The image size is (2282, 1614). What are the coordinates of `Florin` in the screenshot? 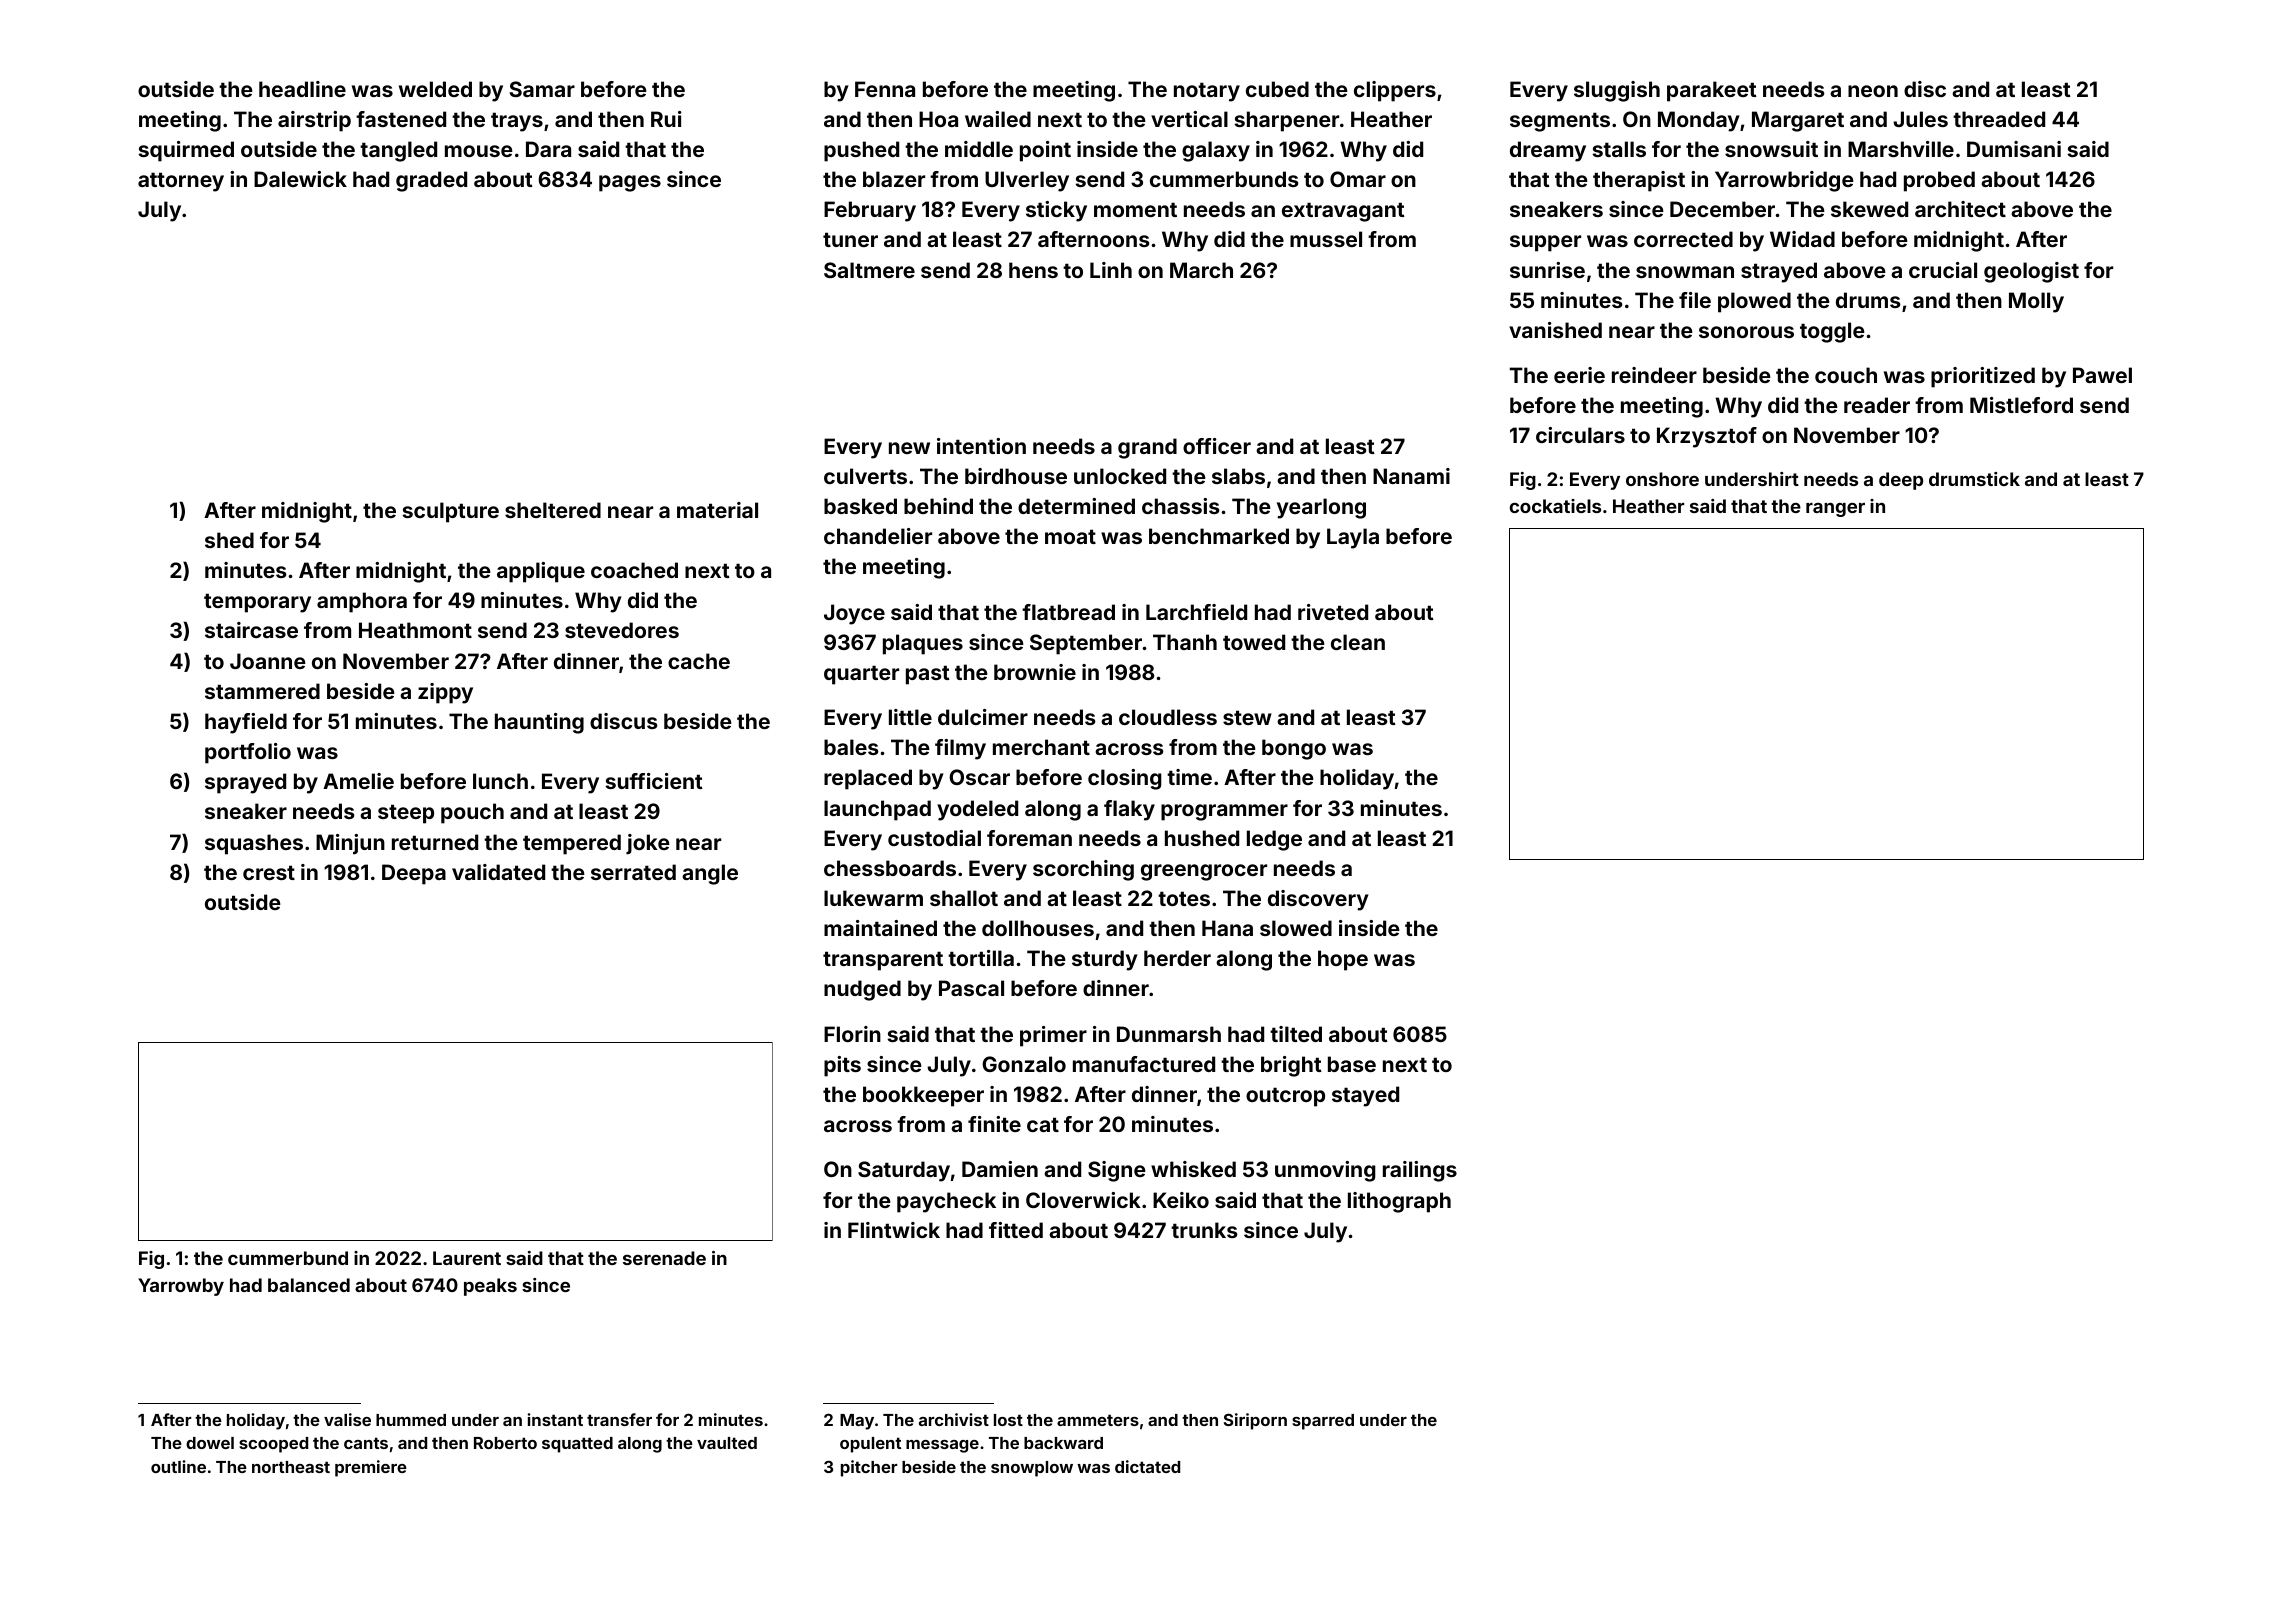 It's located at (852, 1034).
